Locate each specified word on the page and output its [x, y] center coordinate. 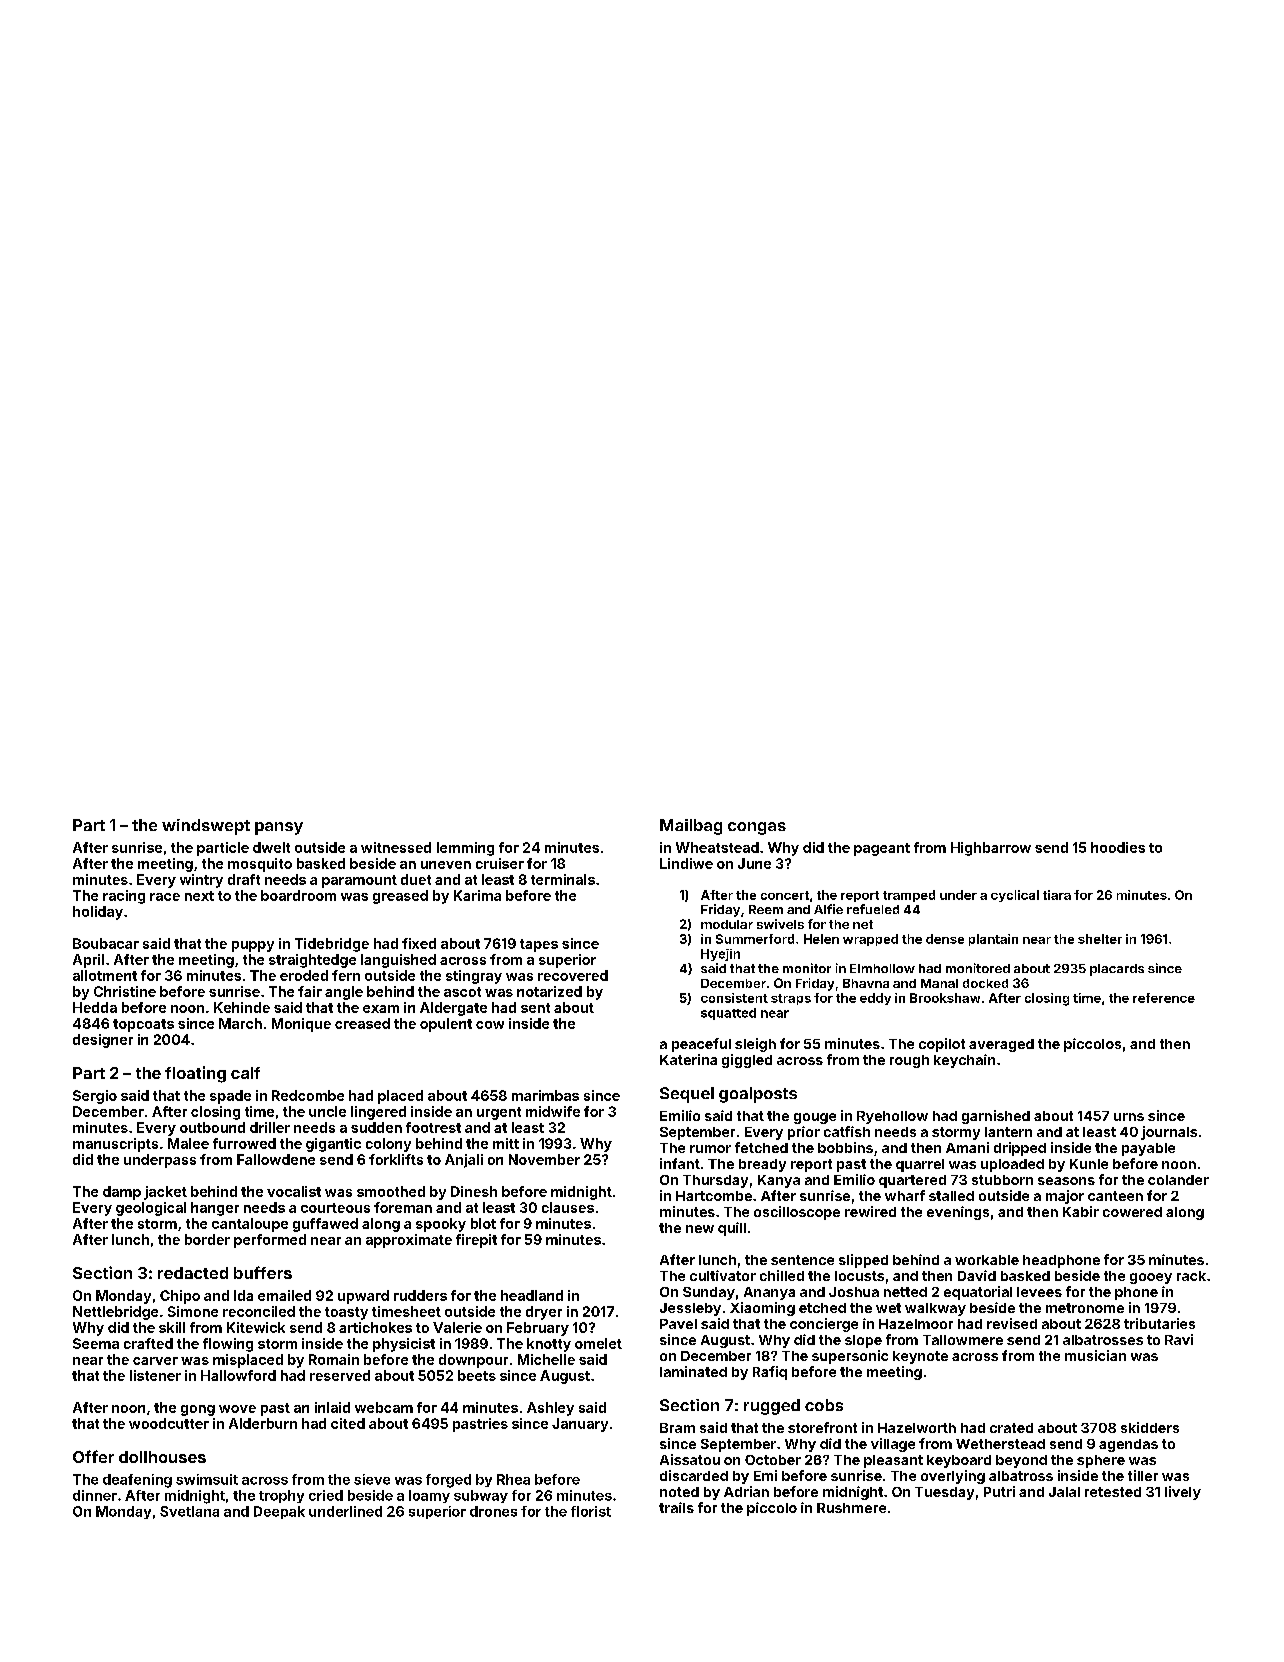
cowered [1132, 1212]
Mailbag [691, 827]
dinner [95, 1495]
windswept [206, 827]
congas [757, 828]
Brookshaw [945, 998]
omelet [598, 1343]
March [240, 1023]
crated [1011, 1428]
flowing [228, 1345]
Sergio [95, 1097]
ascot [462, 992]
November [544, 1159]
